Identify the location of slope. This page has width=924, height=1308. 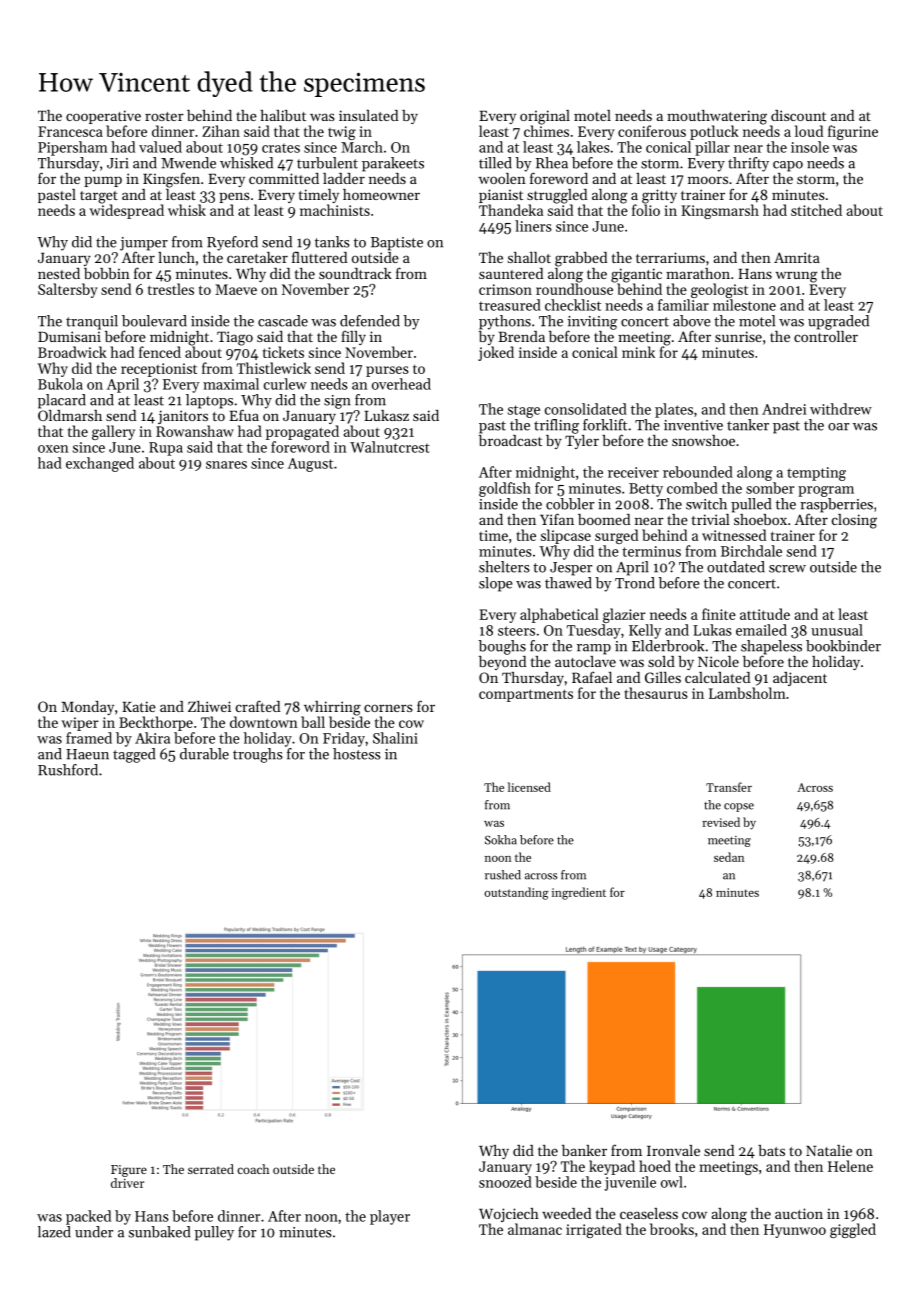
(496, 584).
